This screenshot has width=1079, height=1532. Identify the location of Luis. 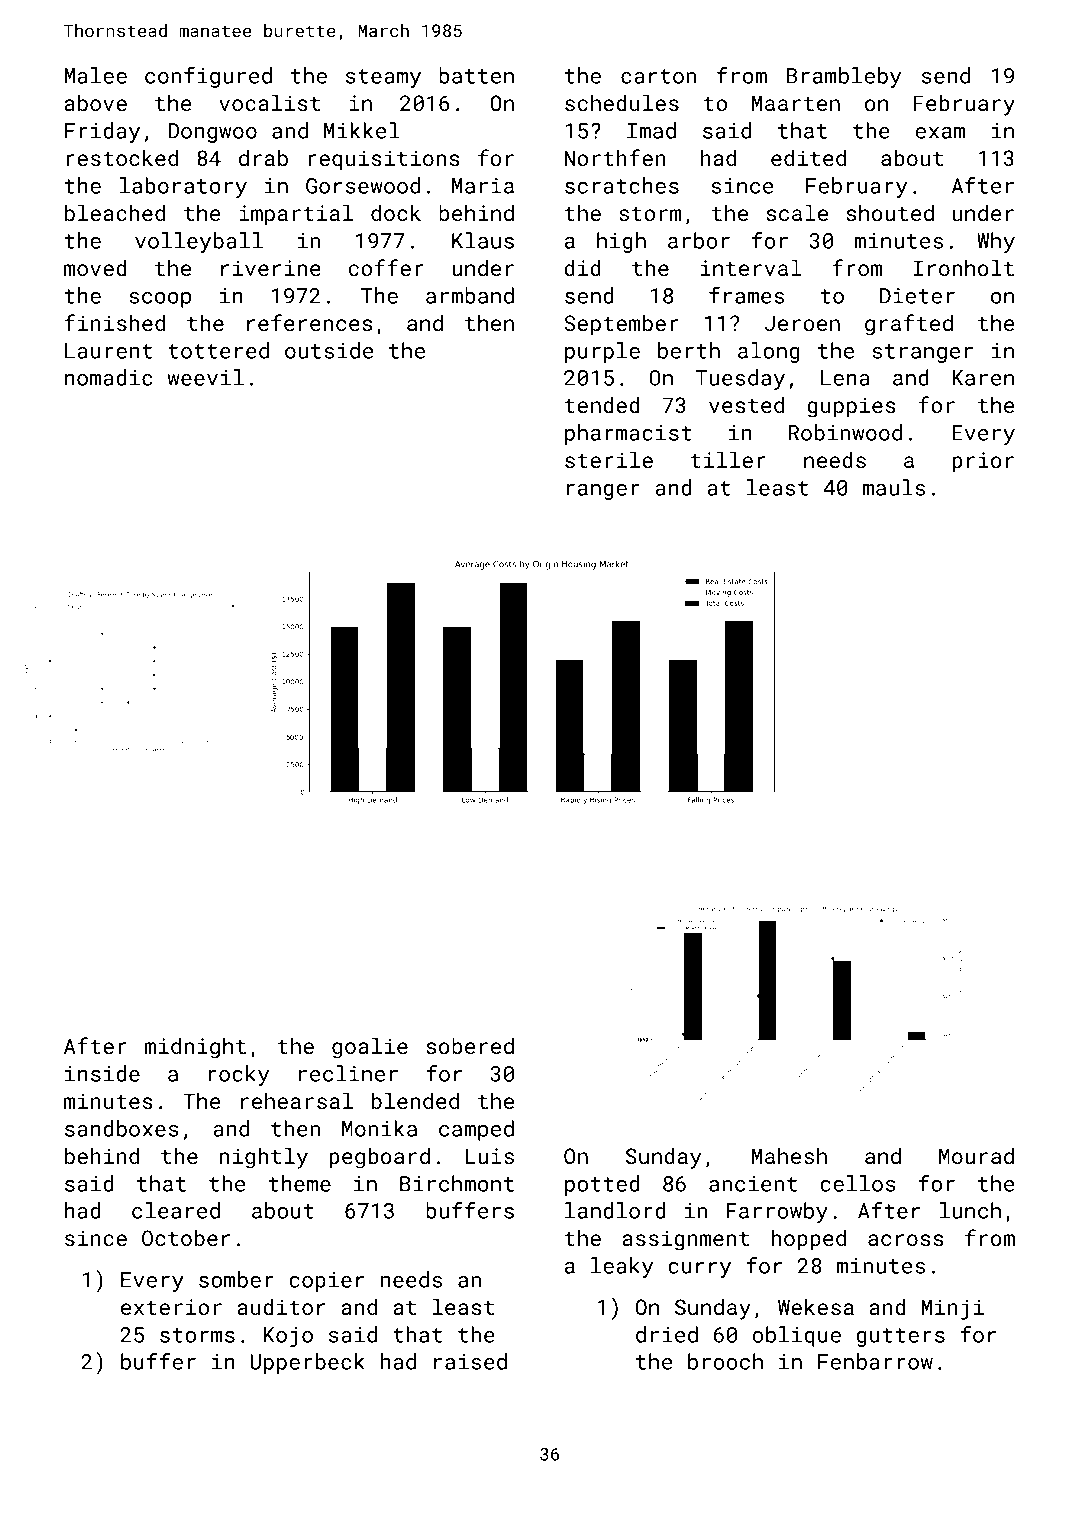
(489, 1156).
